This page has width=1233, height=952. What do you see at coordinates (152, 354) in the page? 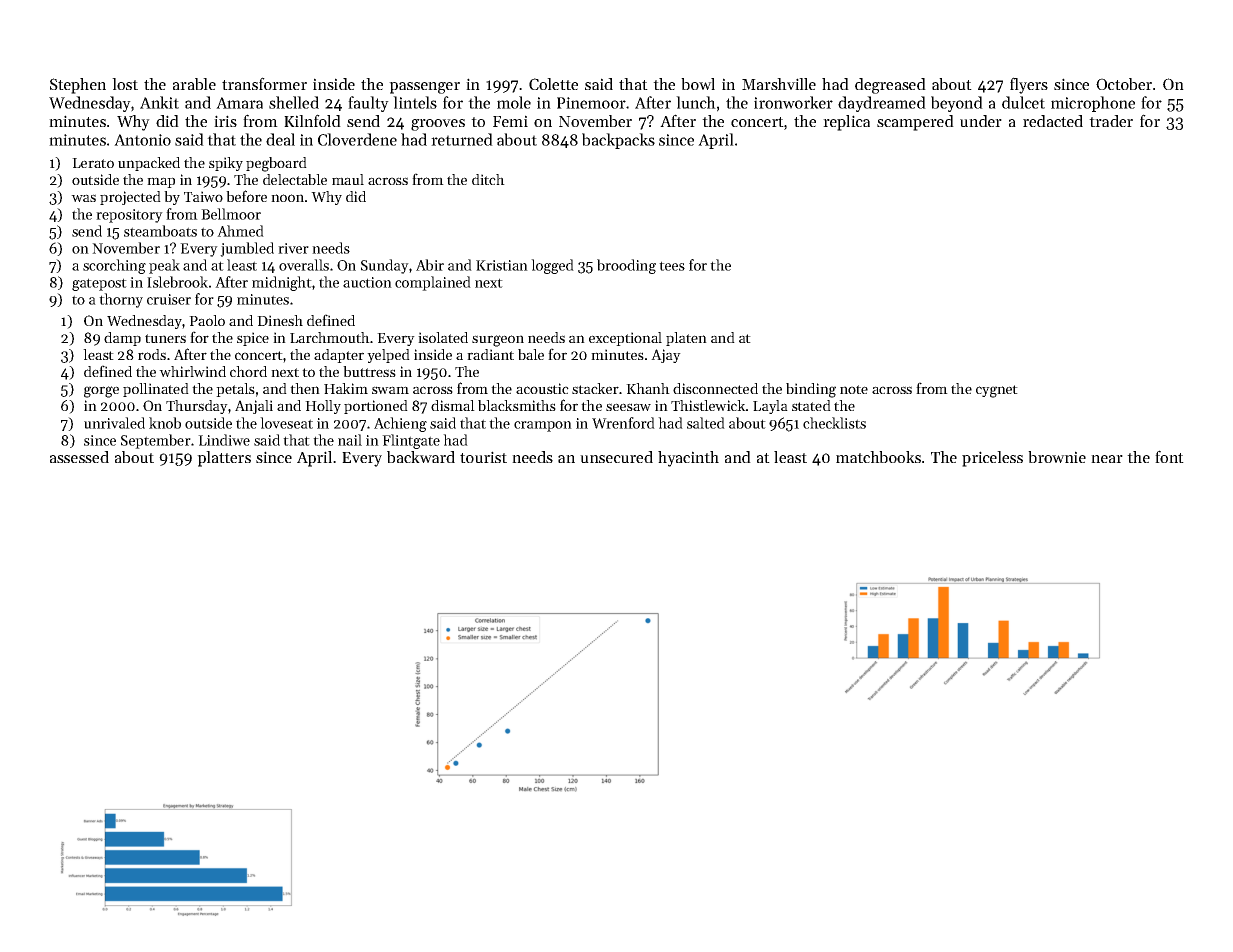
I see `rods` at bounding box center [152, 354].
